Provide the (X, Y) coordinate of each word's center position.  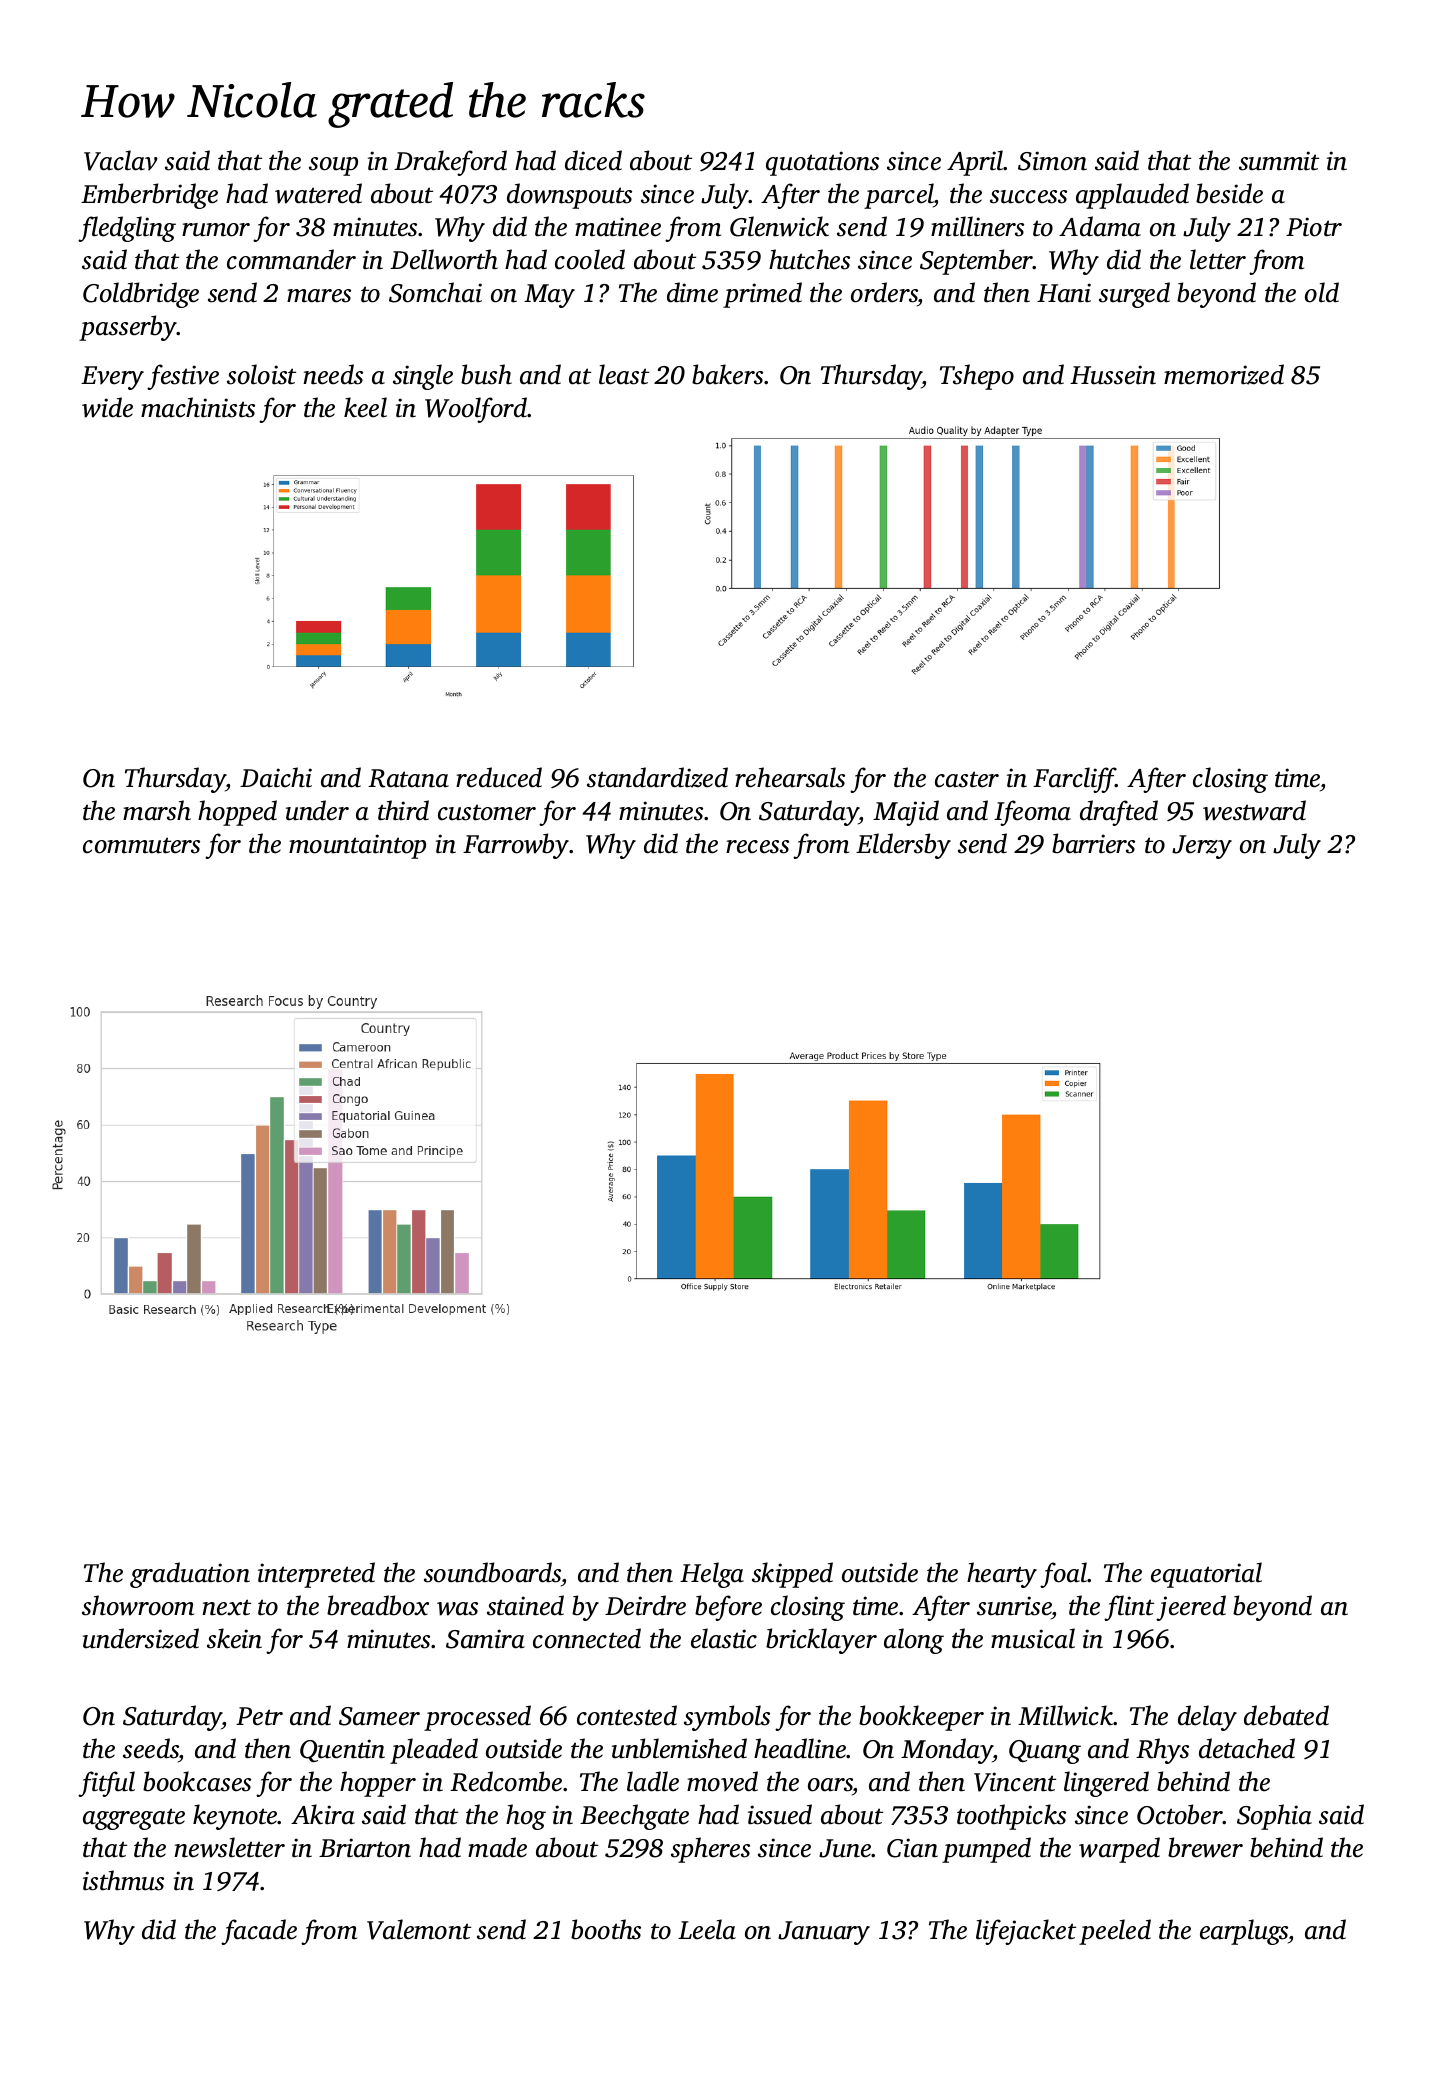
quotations (822, 163)
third (403, 810)
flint (1129, 1608)
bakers (727, 374)
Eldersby (903, 846)
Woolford (476, 410)
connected (587, 1638)
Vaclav (121, 160)
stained (525, 1605)
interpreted (316, 1575)
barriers (1093, 843)
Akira (323, 1814)
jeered (1191, 1608)
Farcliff (1074, 780)
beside (1229, 193)
